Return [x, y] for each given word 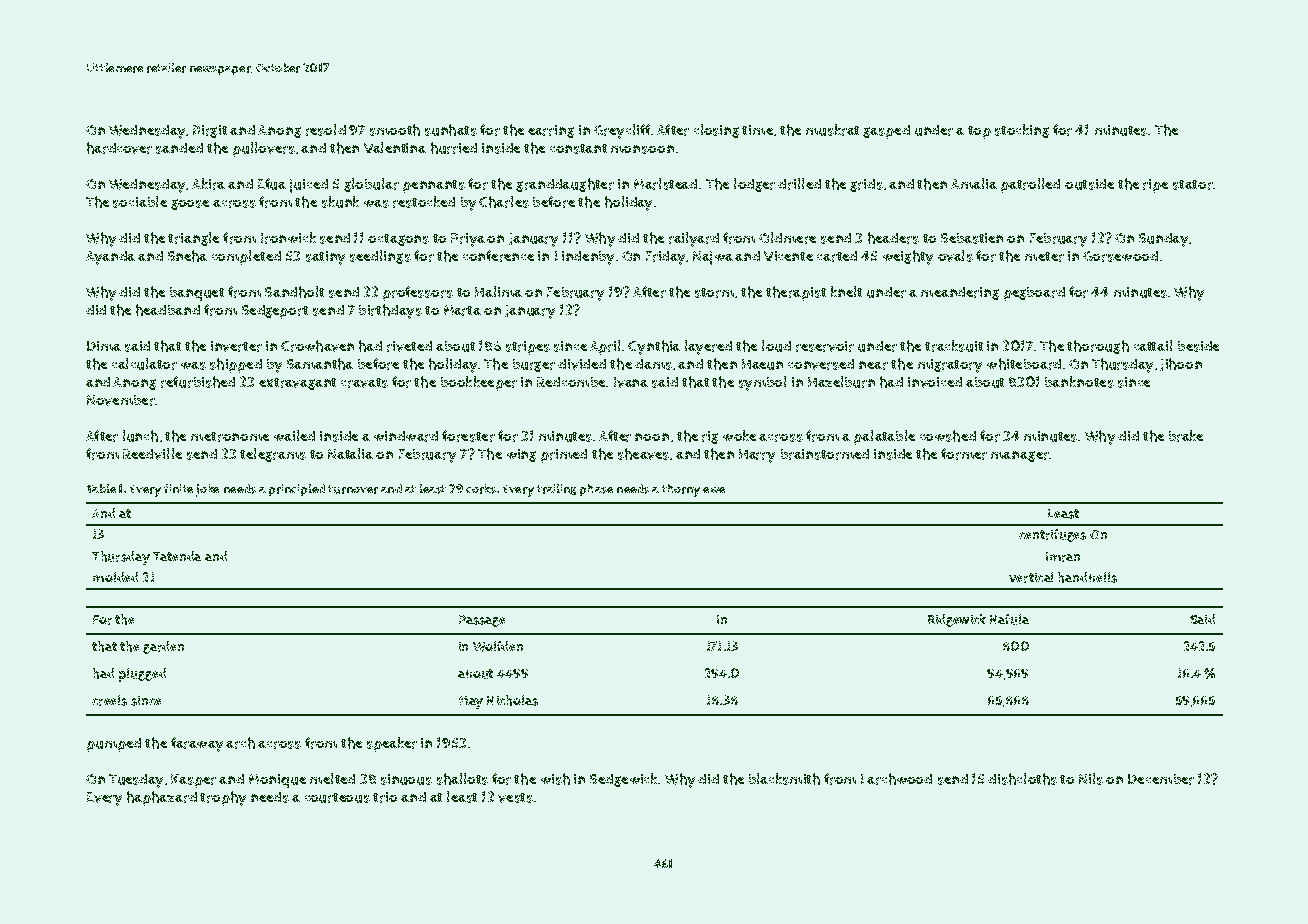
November [121, 400]
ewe [714, 490]
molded [115, 577]
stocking [1022, 131]
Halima [498, 291]
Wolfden [498, 646]
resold [326, 130]
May [471, 702]
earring [551, 131]
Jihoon [1181, 364]
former [964, 454]
